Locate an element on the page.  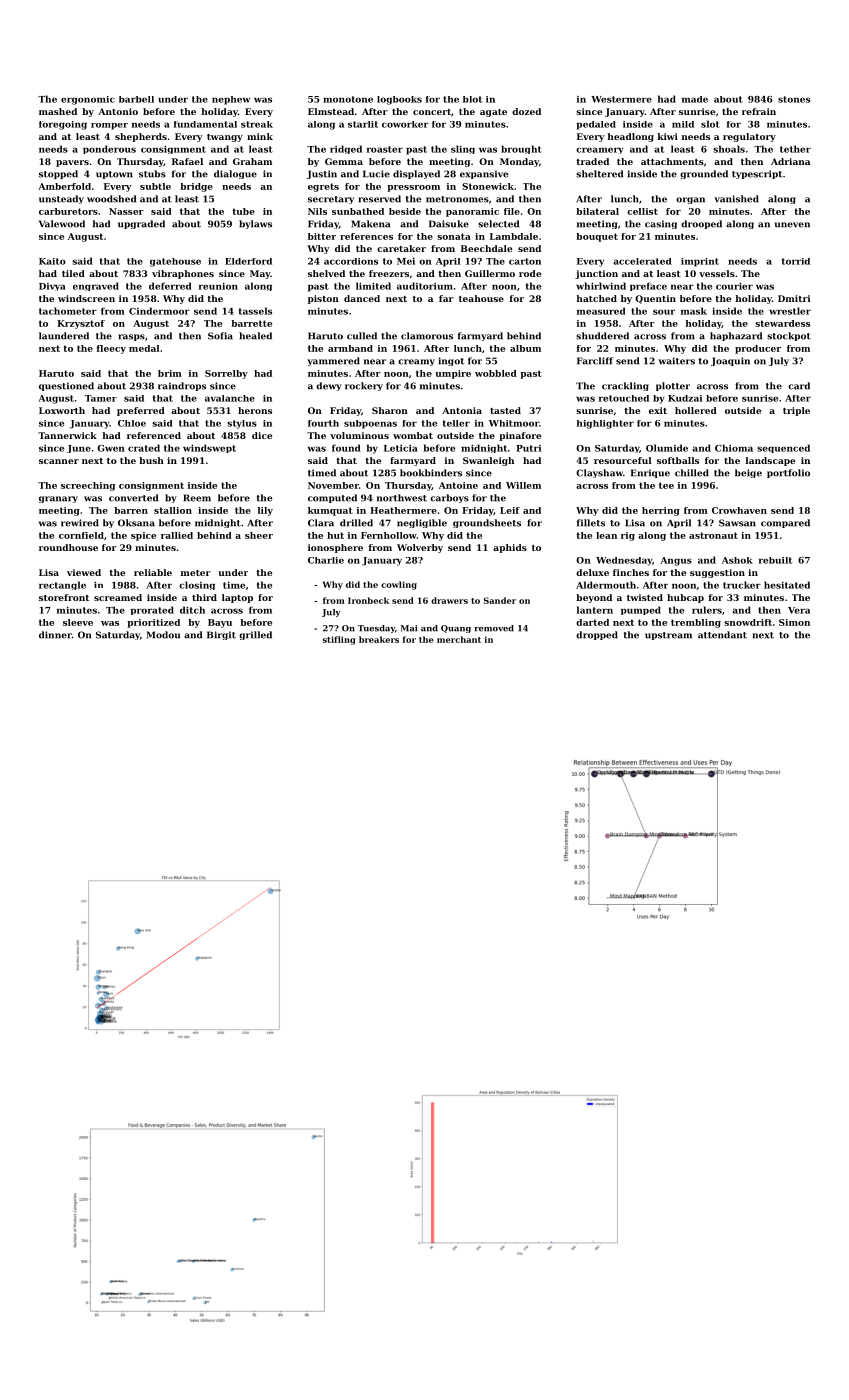
Birgit is located at coordinates (221, 635).
